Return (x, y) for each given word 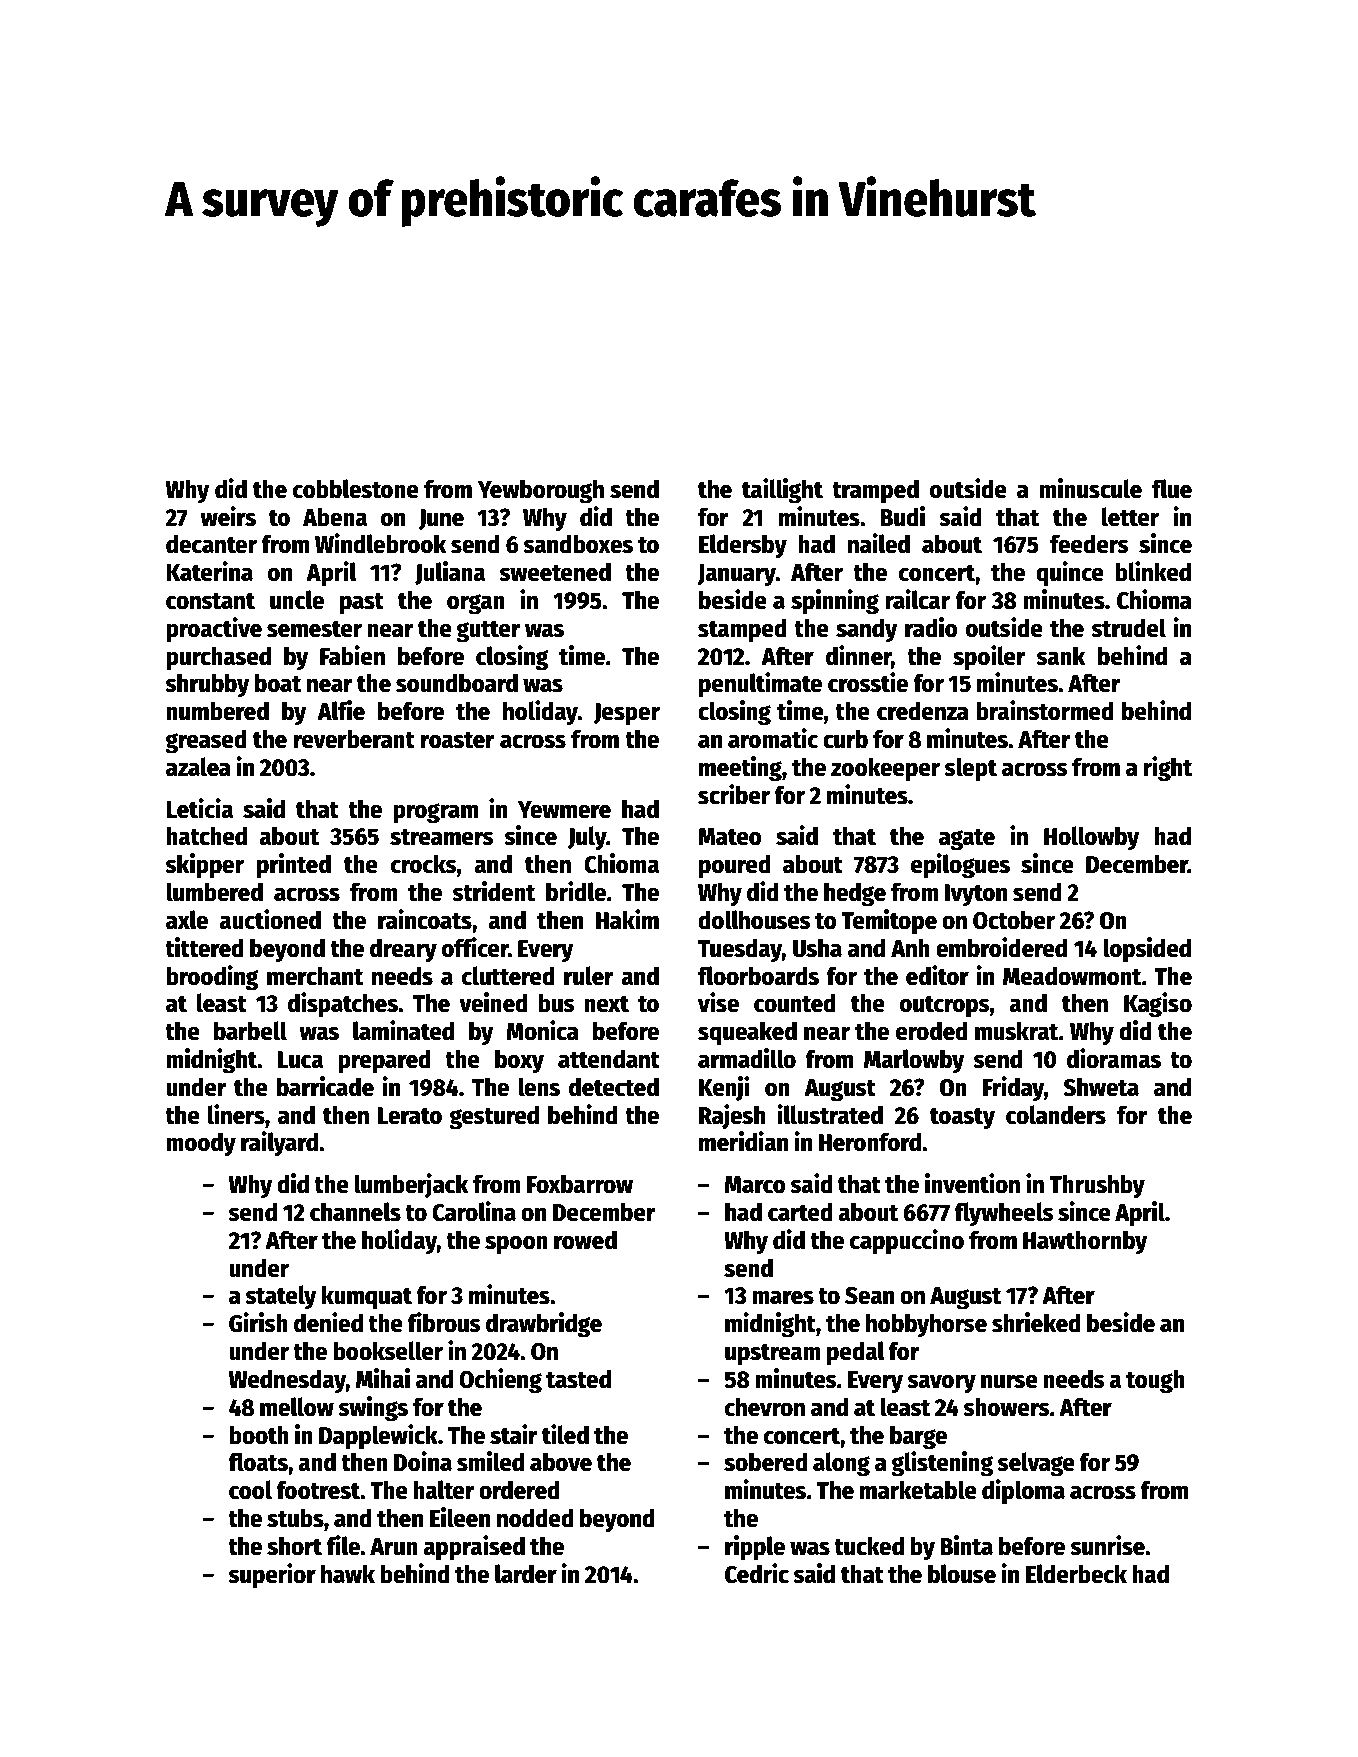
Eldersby (743, 546)
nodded (535, 1518)
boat (278, 683)
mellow (297, 1407)
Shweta (1101, 1087)
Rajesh (732, 1116)
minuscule (1090, 488)
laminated (403, 1030)
